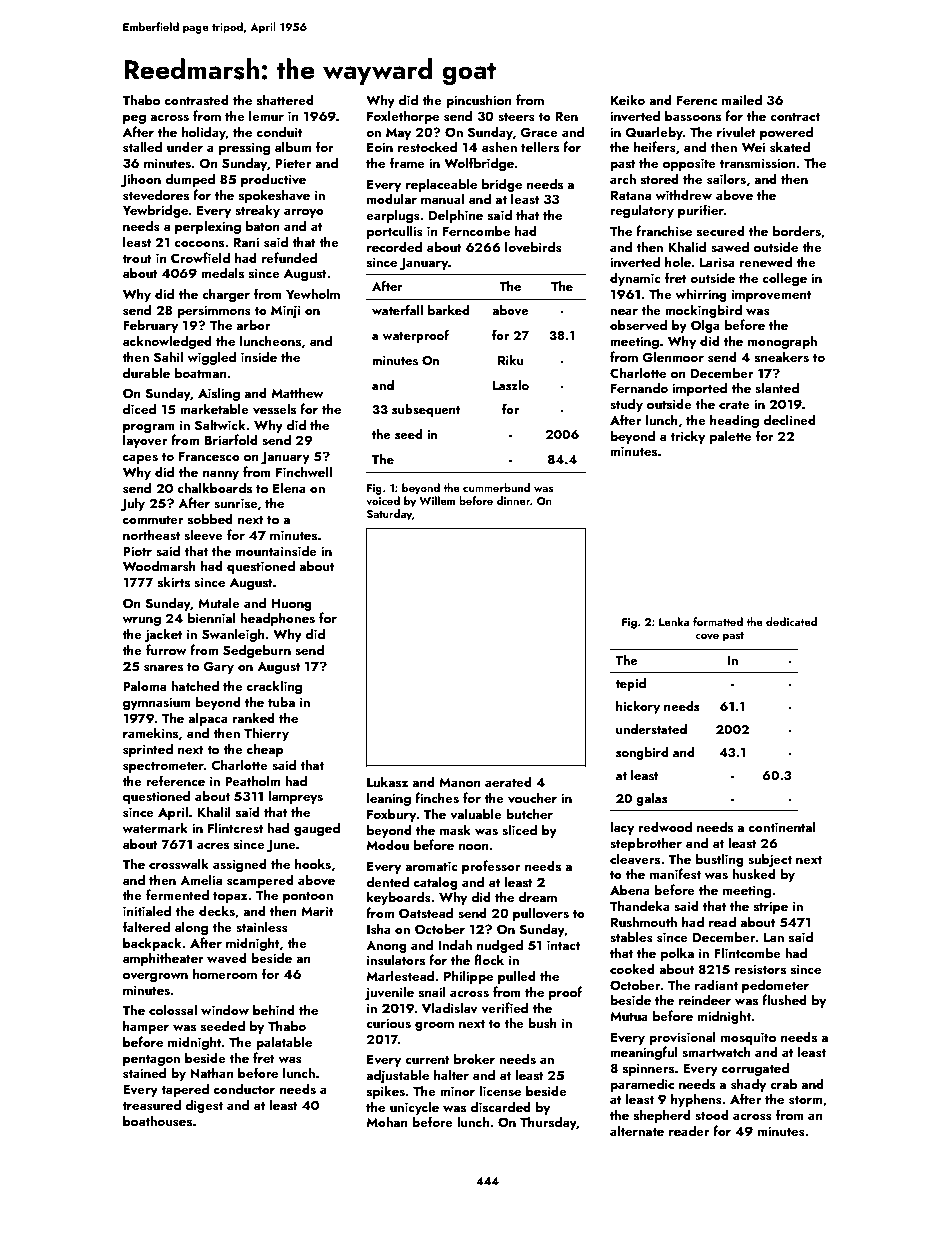 The height and width of the page is (1233, 952). I want to click on pincushion, so click(478, 101).
